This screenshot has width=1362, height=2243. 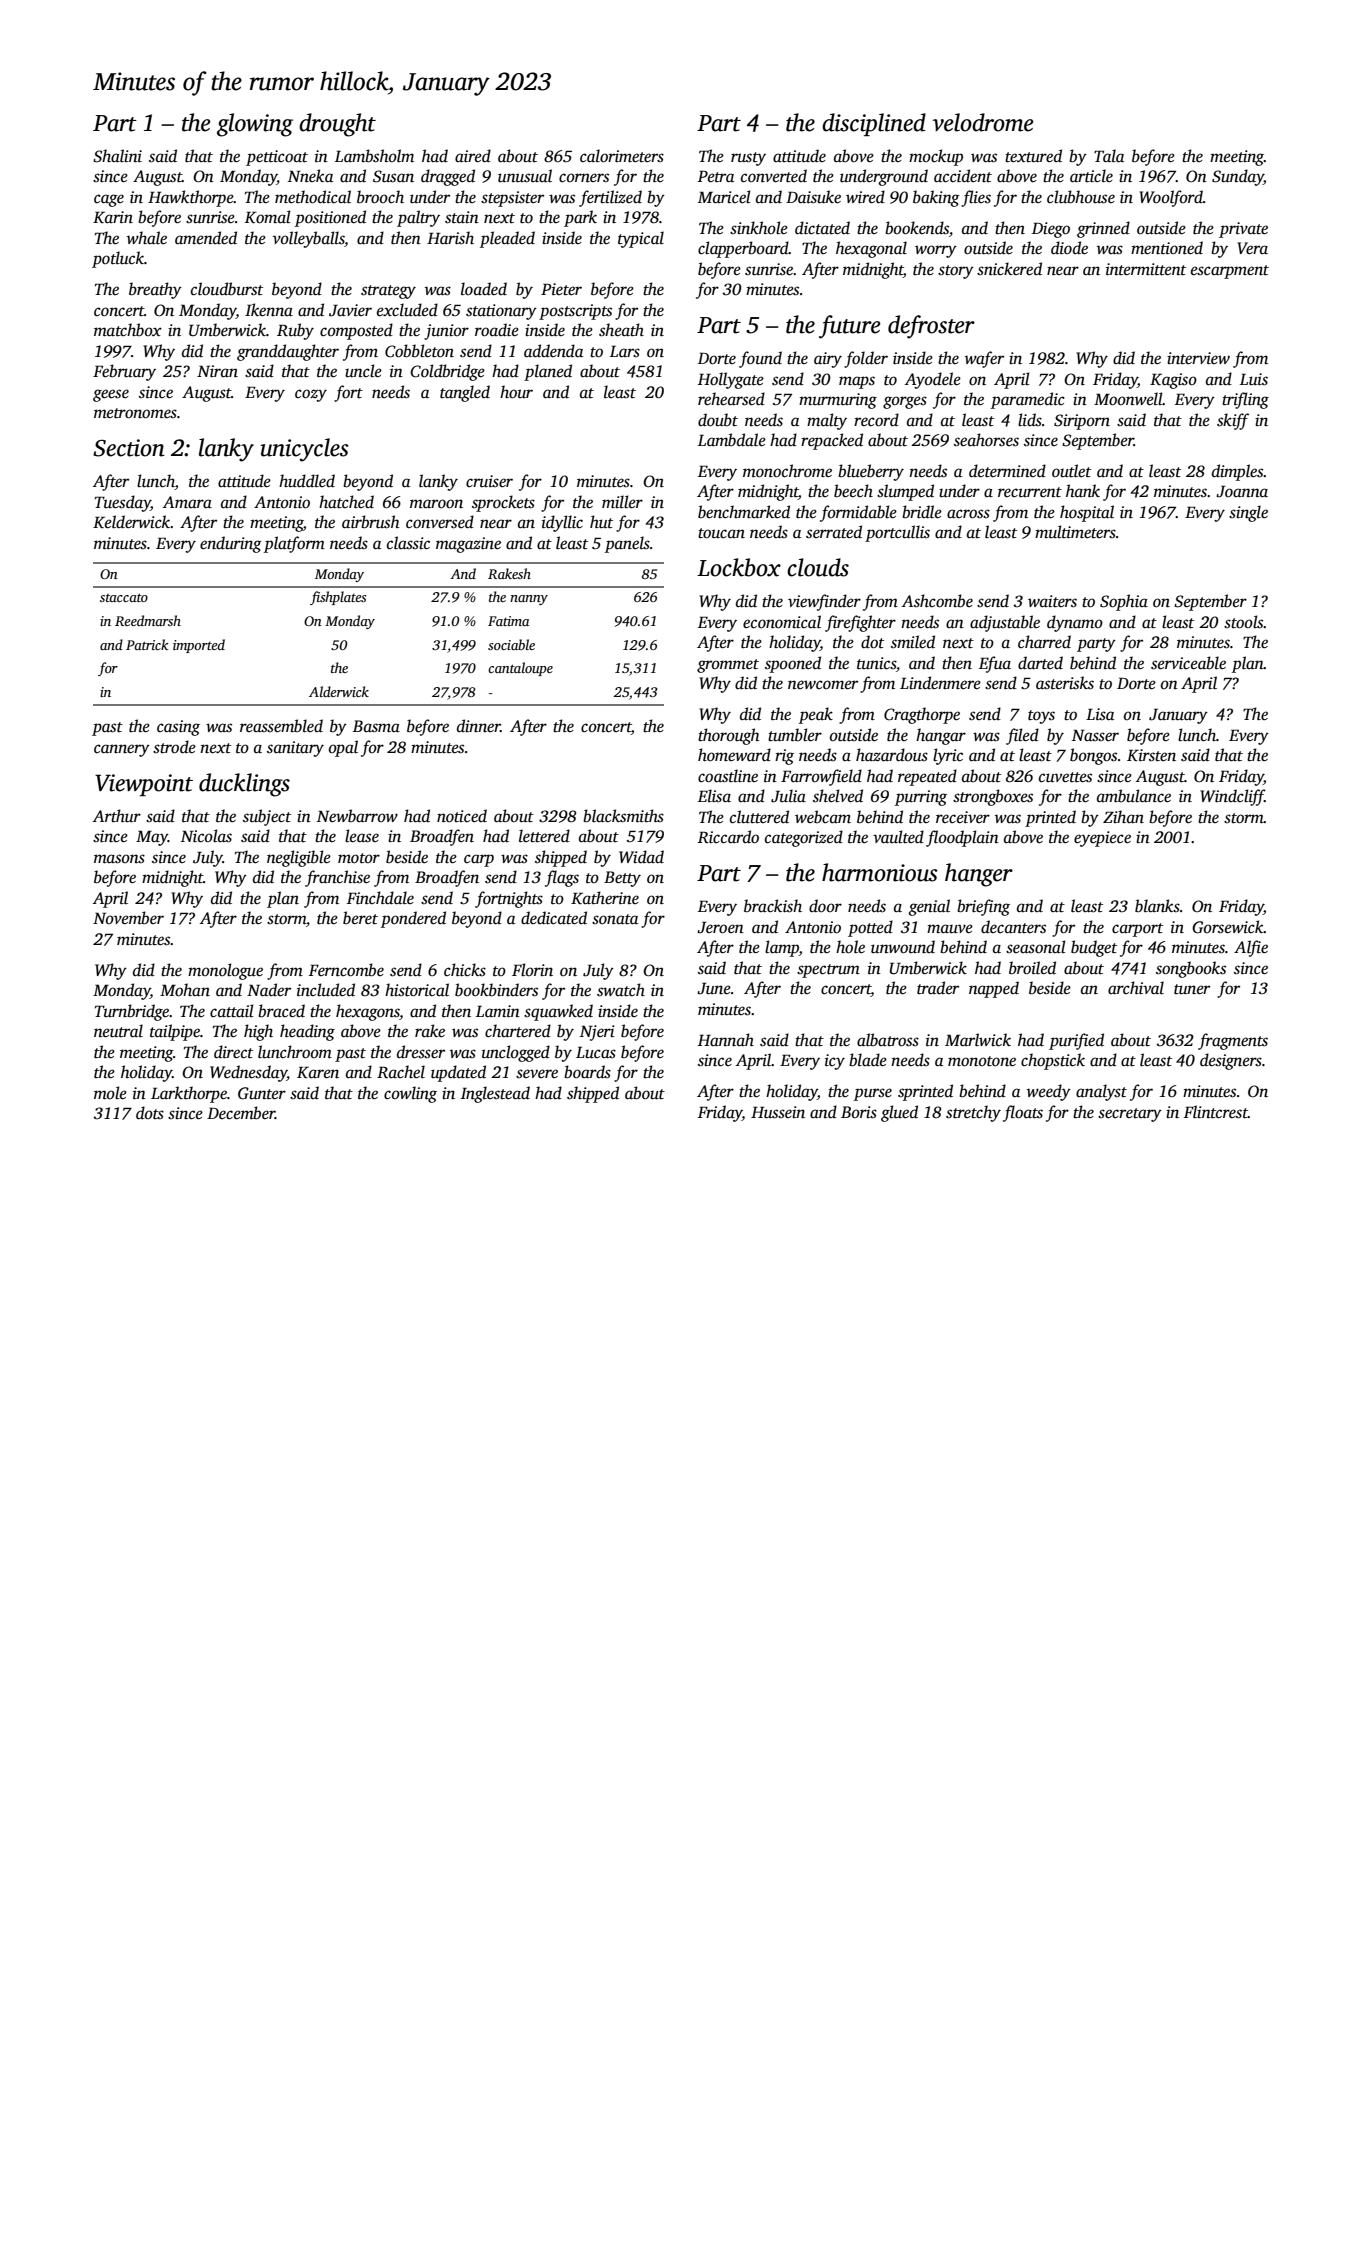 What do you see at coordinates (132, 1012) in the screenshot?
I see `Turnbridge` at bounding box center [132, 1012].
